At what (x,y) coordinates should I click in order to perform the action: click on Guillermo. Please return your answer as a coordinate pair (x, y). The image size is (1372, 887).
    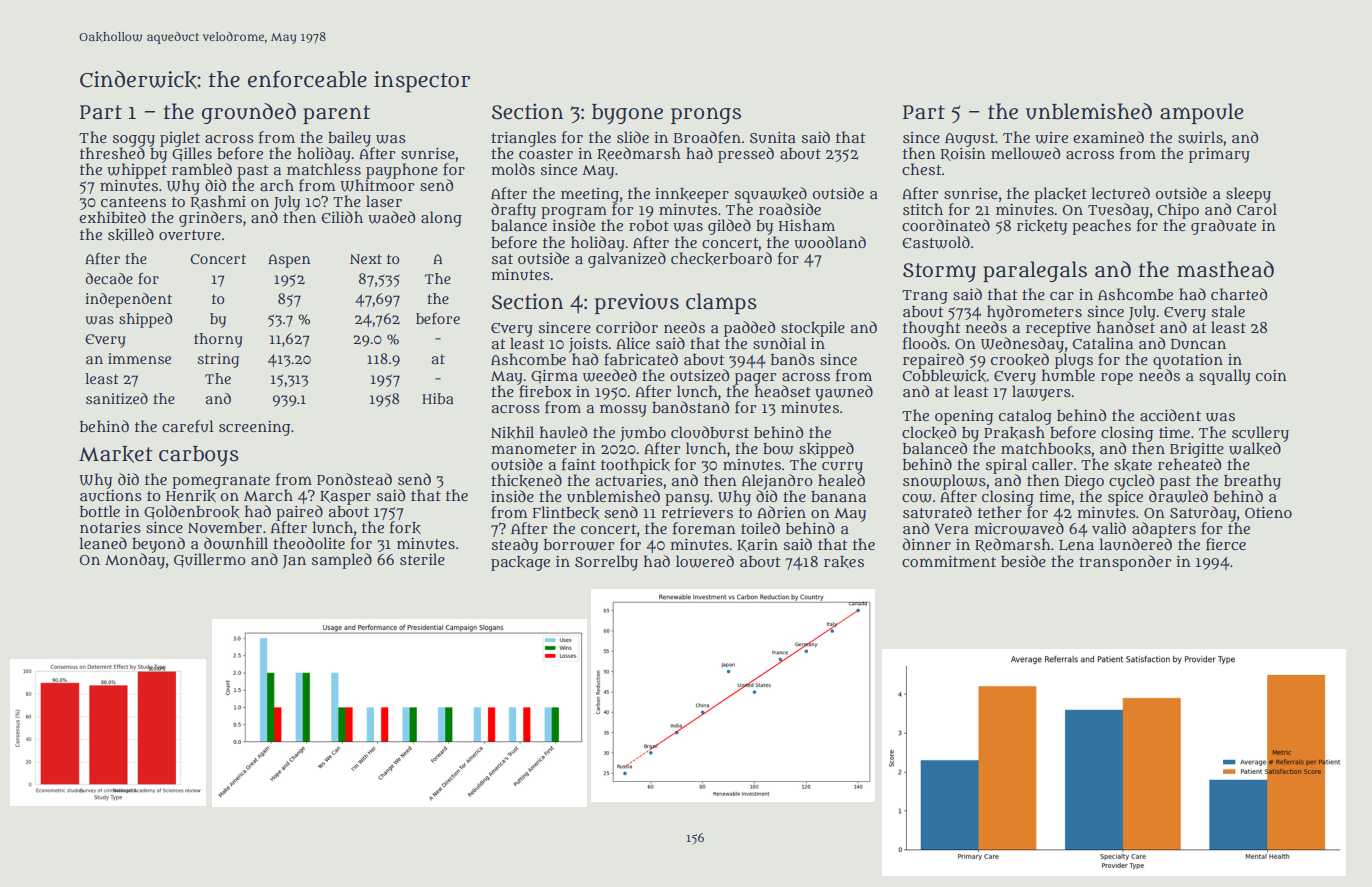
    Looking at the image, I should click on (210, 560).
